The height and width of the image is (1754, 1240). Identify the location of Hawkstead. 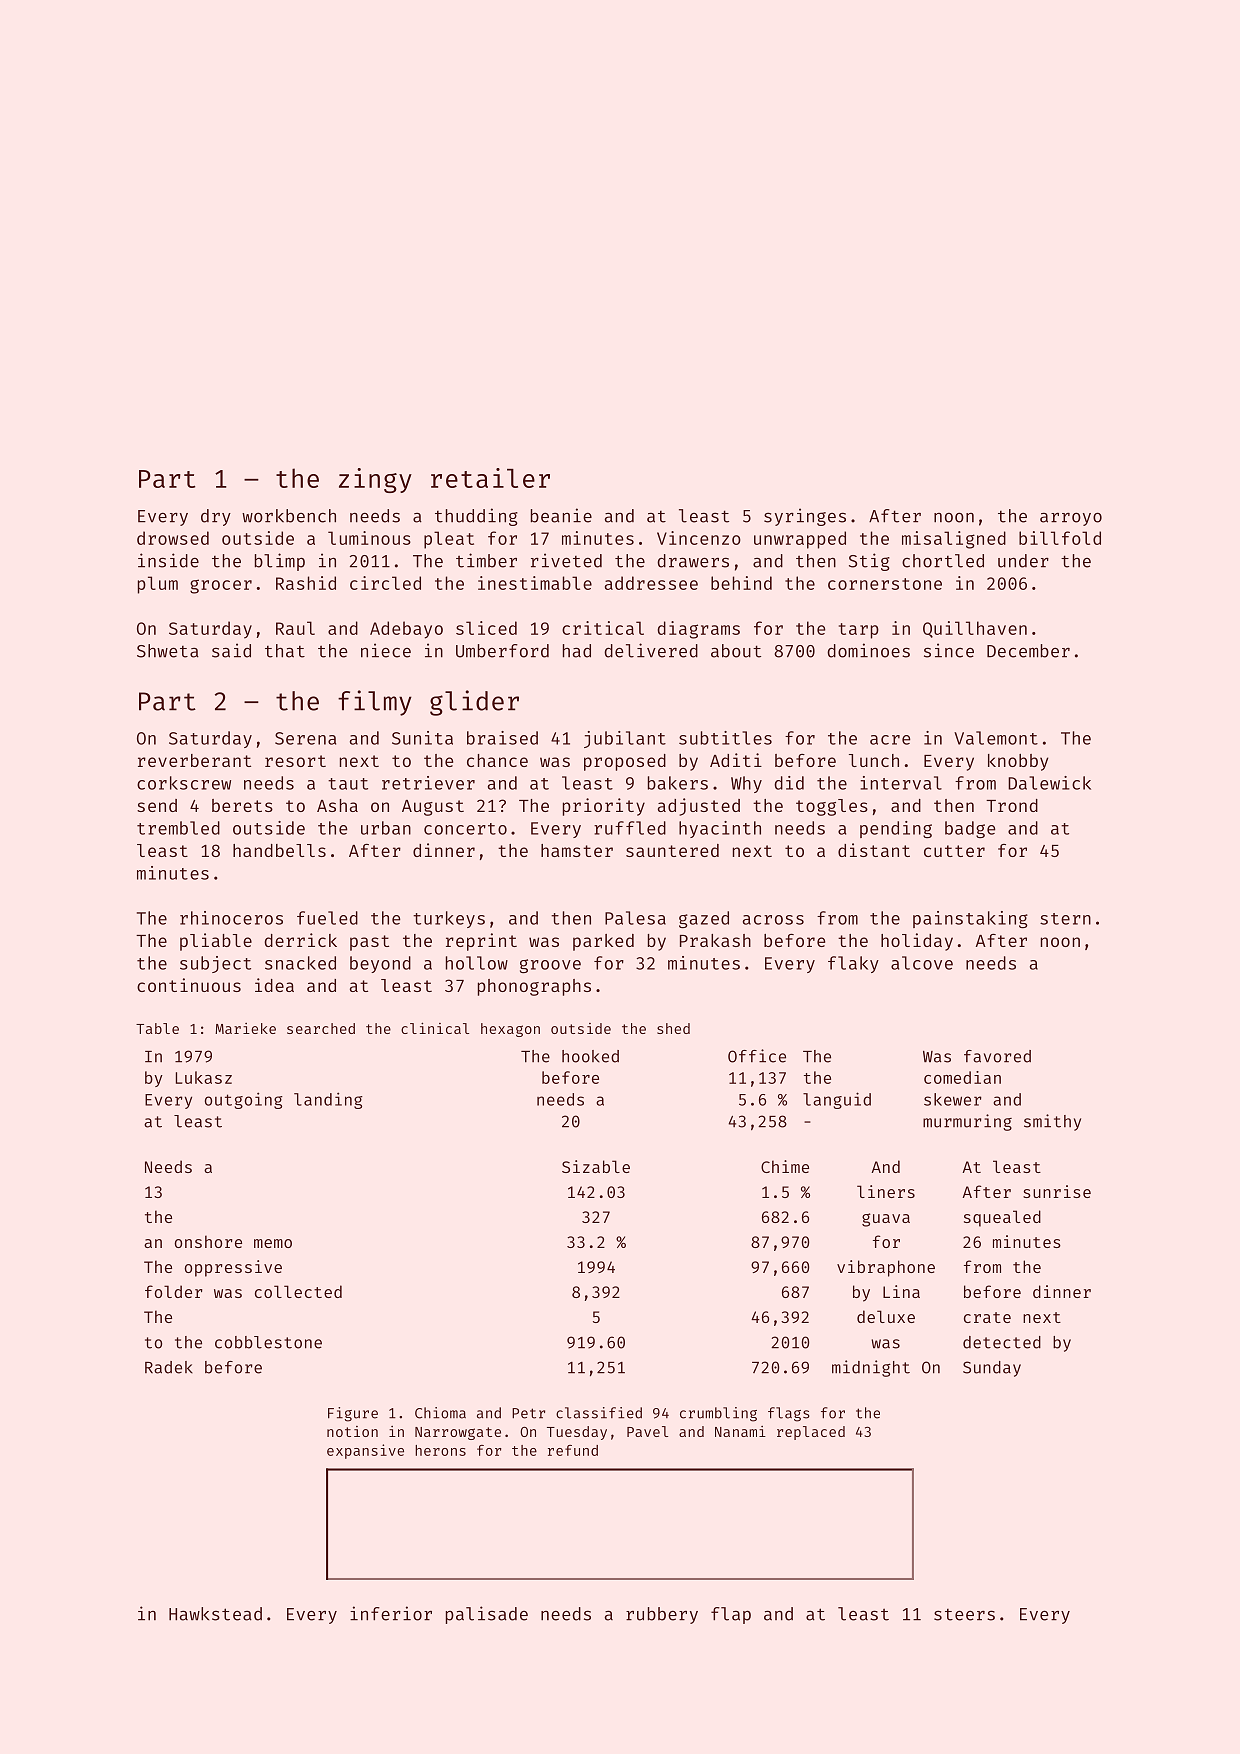
(215, 1614).
